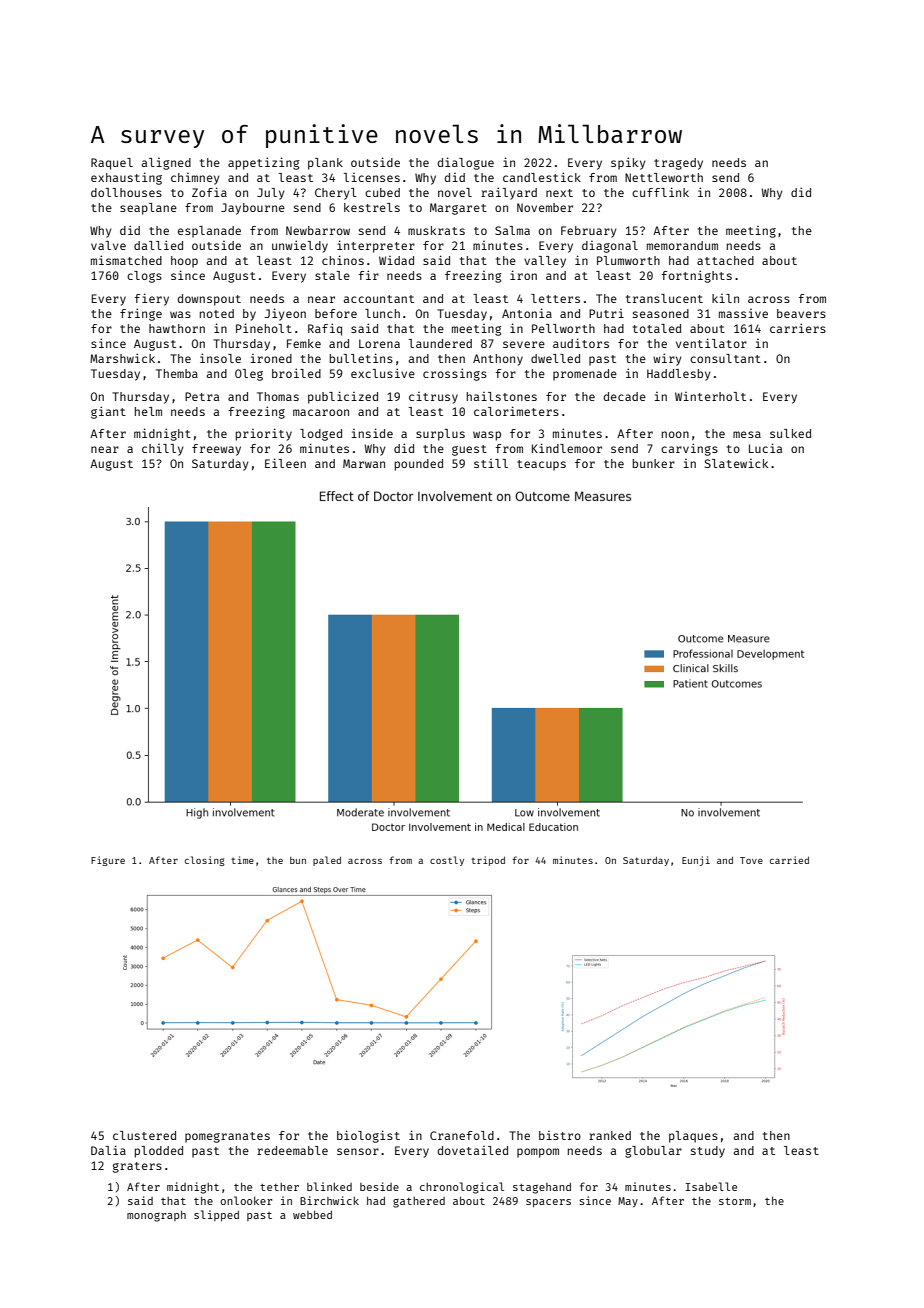 This screenshot has width=924, height=1308. I want to click on tragedy, so click(678, 164).
